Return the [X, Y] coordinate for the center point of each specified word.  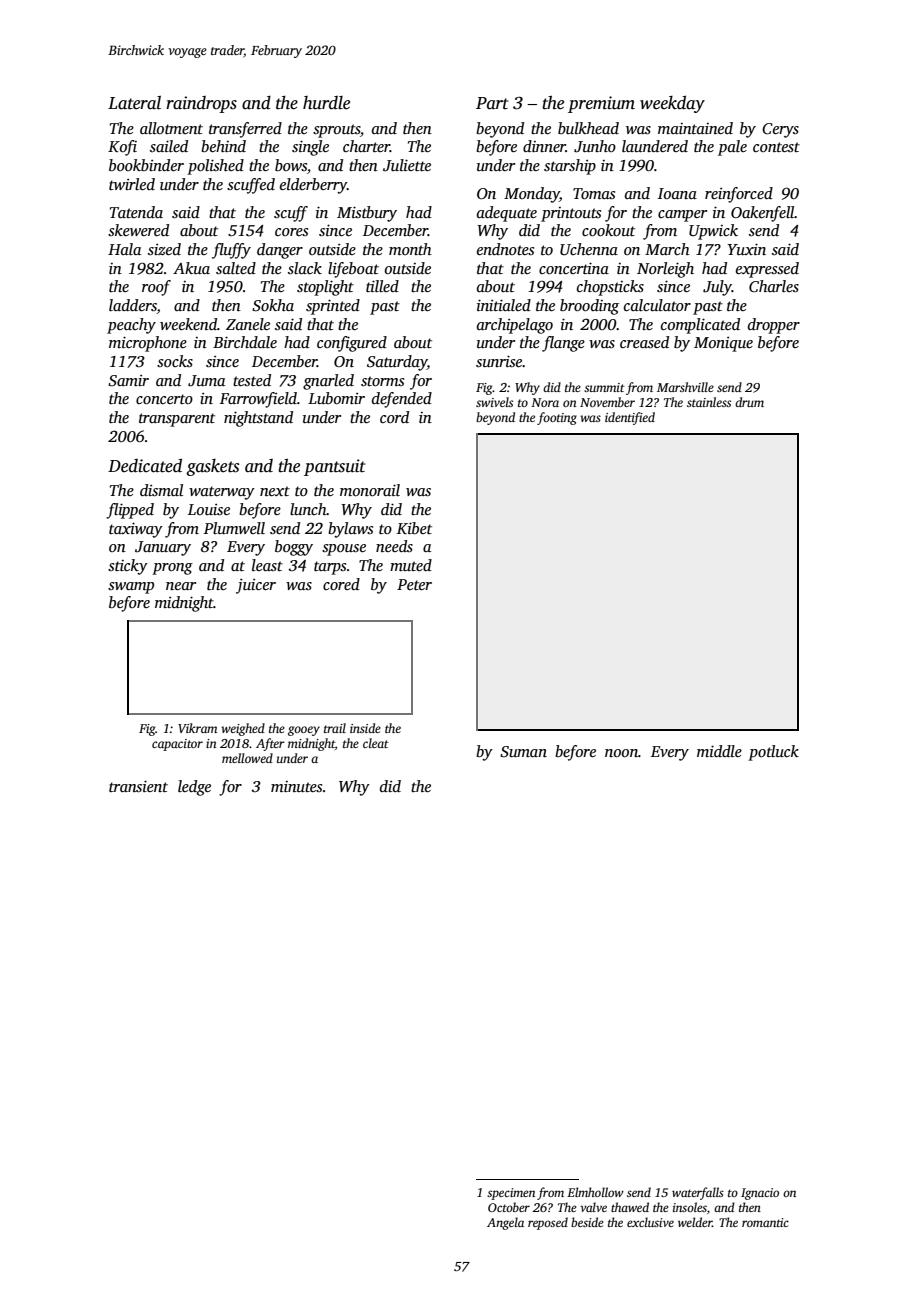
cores [291, 232]
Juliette [407, 165]
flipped [130, 511]
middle [719, 751]
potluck [773, 753]
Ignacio [760, 1194]
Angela [505, 1223]
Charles [774, 286]
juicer [256, 586]
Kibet [414, 528]
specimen [511, 1194]
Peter [414, 584]
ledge [194, 788]
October [509, 1207]
